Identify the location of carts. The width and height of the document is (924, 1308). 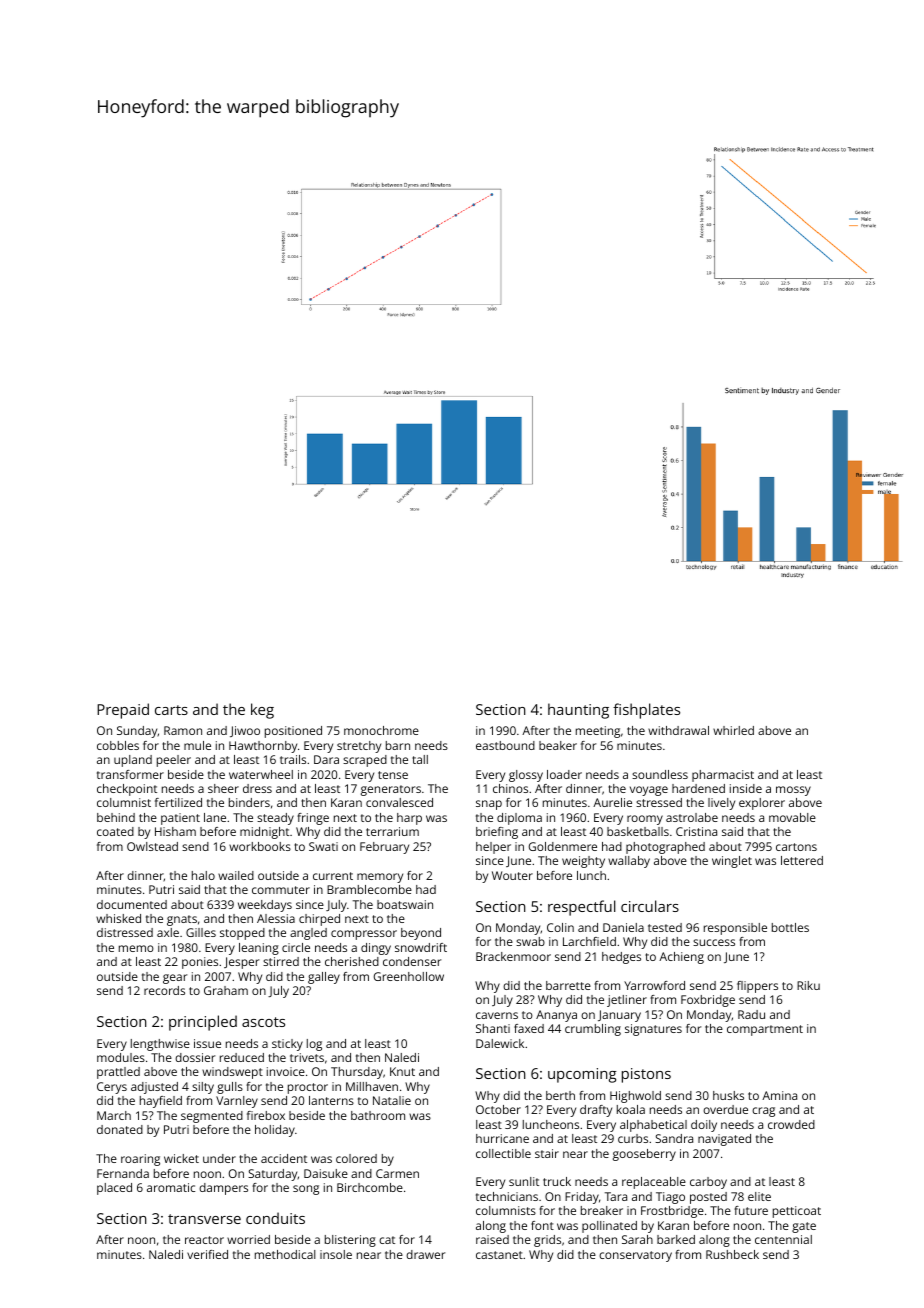
(171, 710).
